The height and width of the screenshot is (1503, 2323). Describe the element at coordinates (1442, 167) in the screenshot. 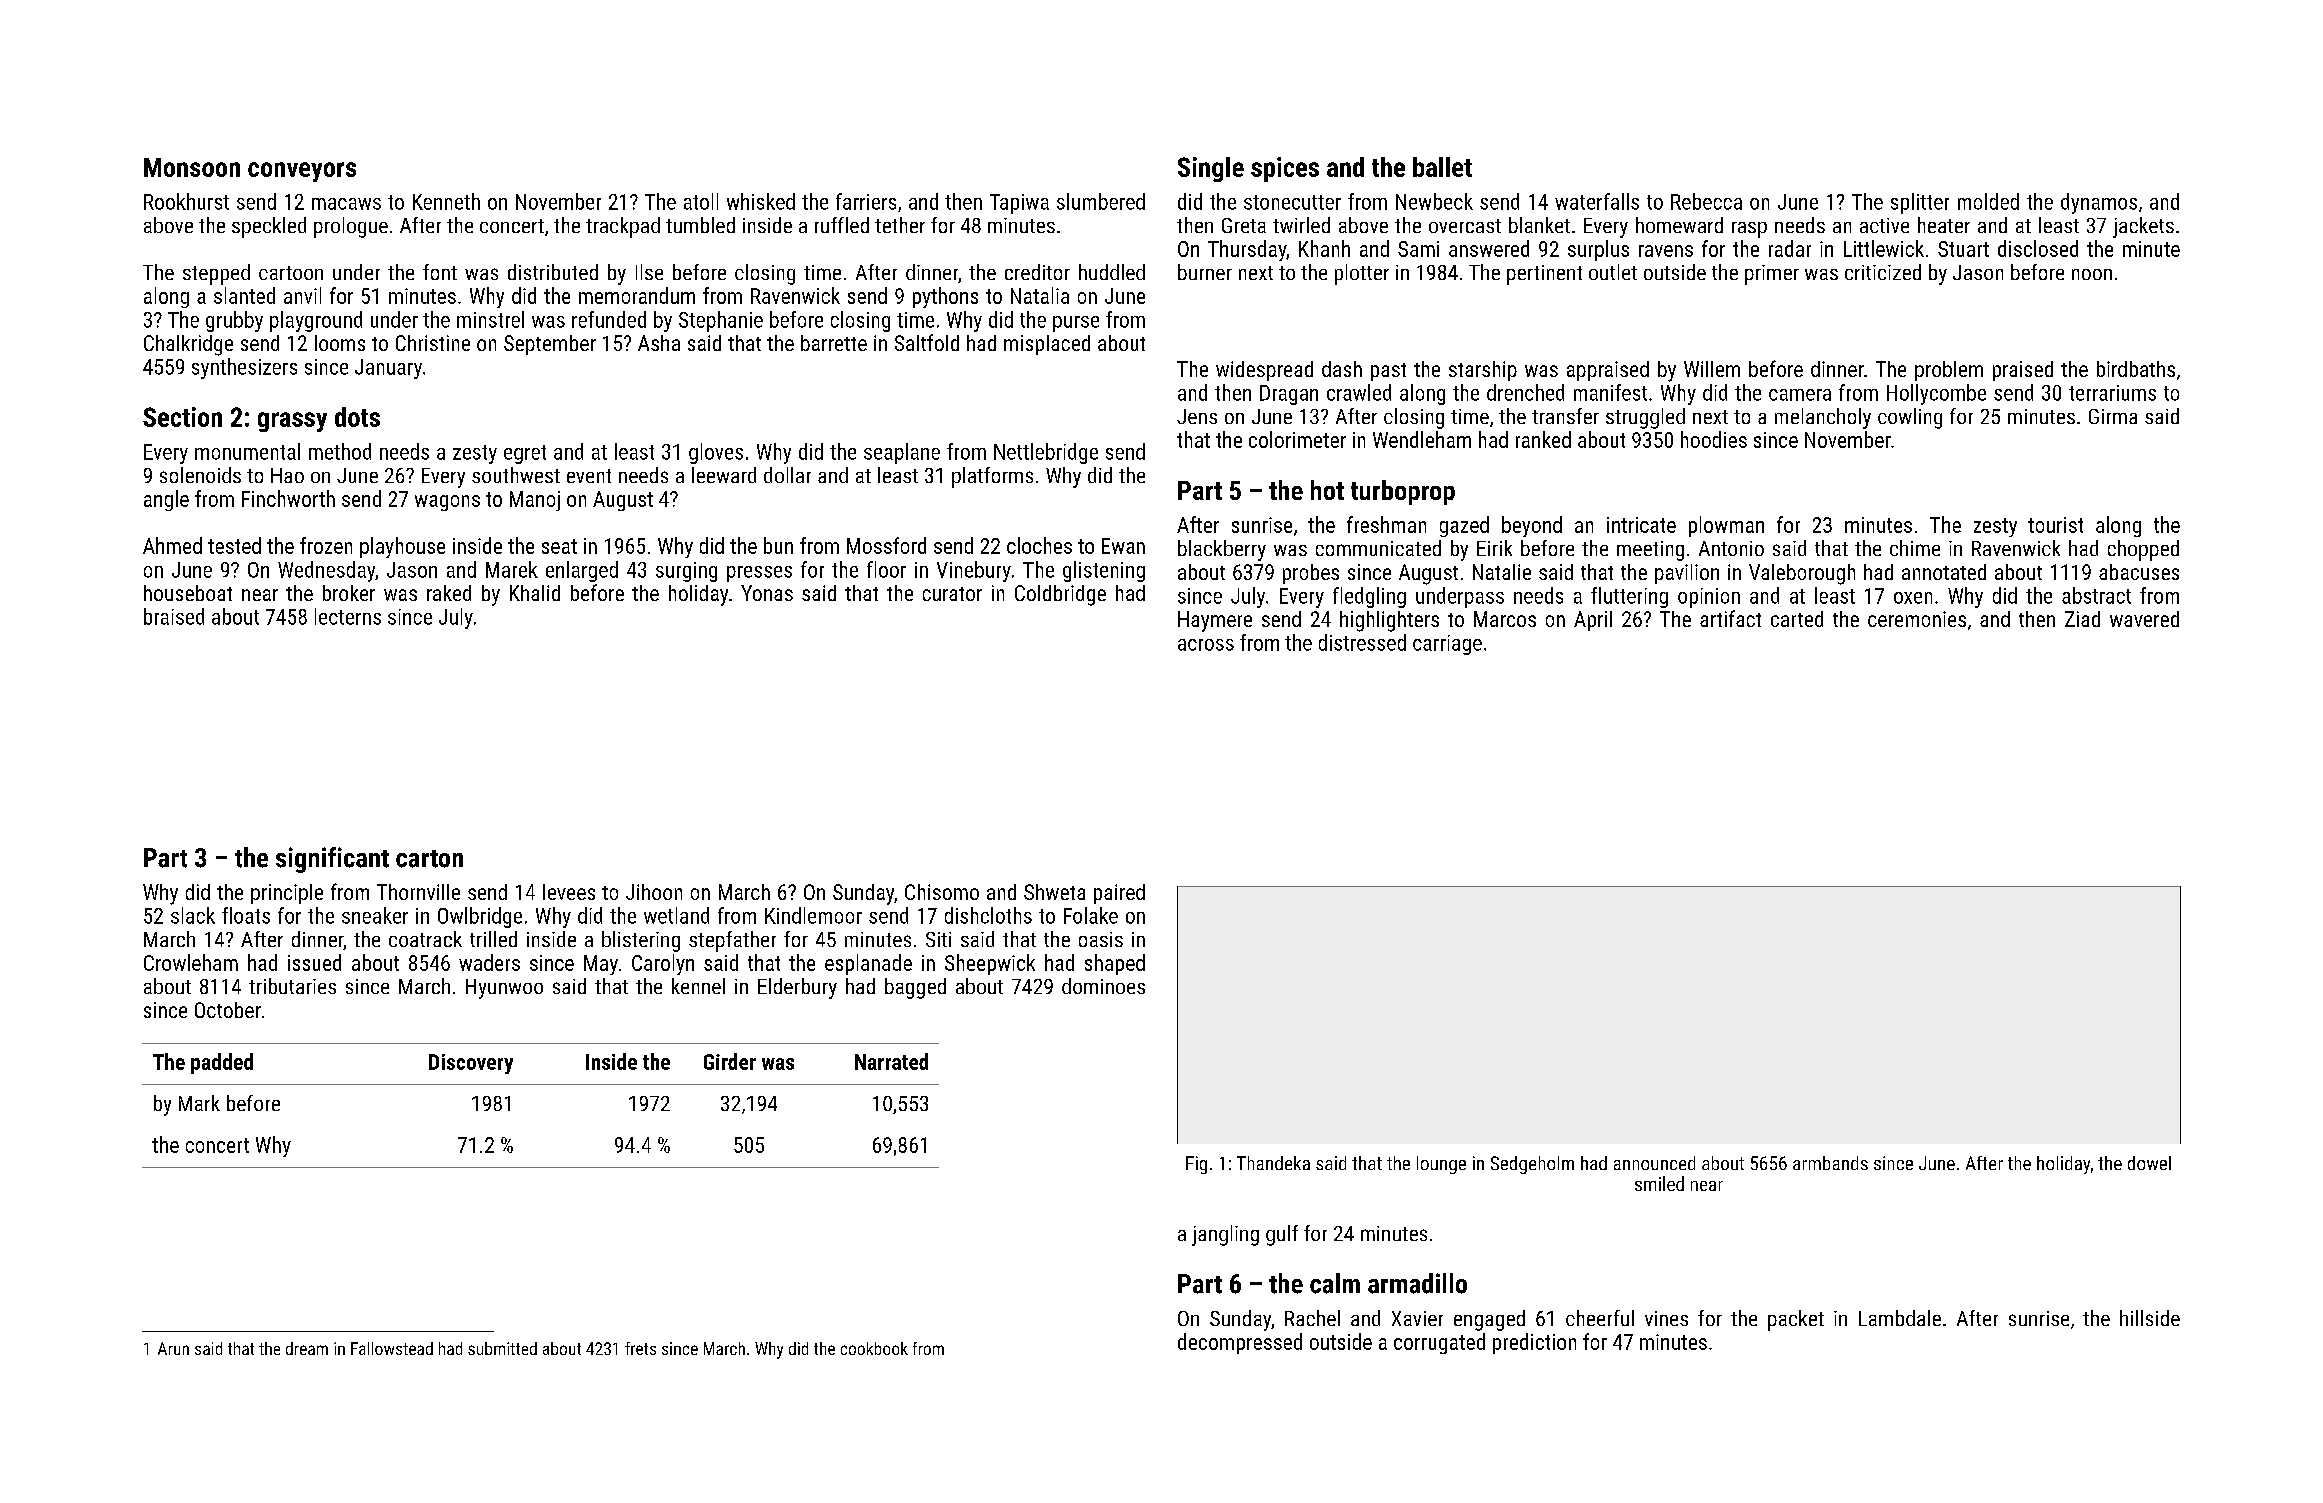

I see `ballet` at that location.
